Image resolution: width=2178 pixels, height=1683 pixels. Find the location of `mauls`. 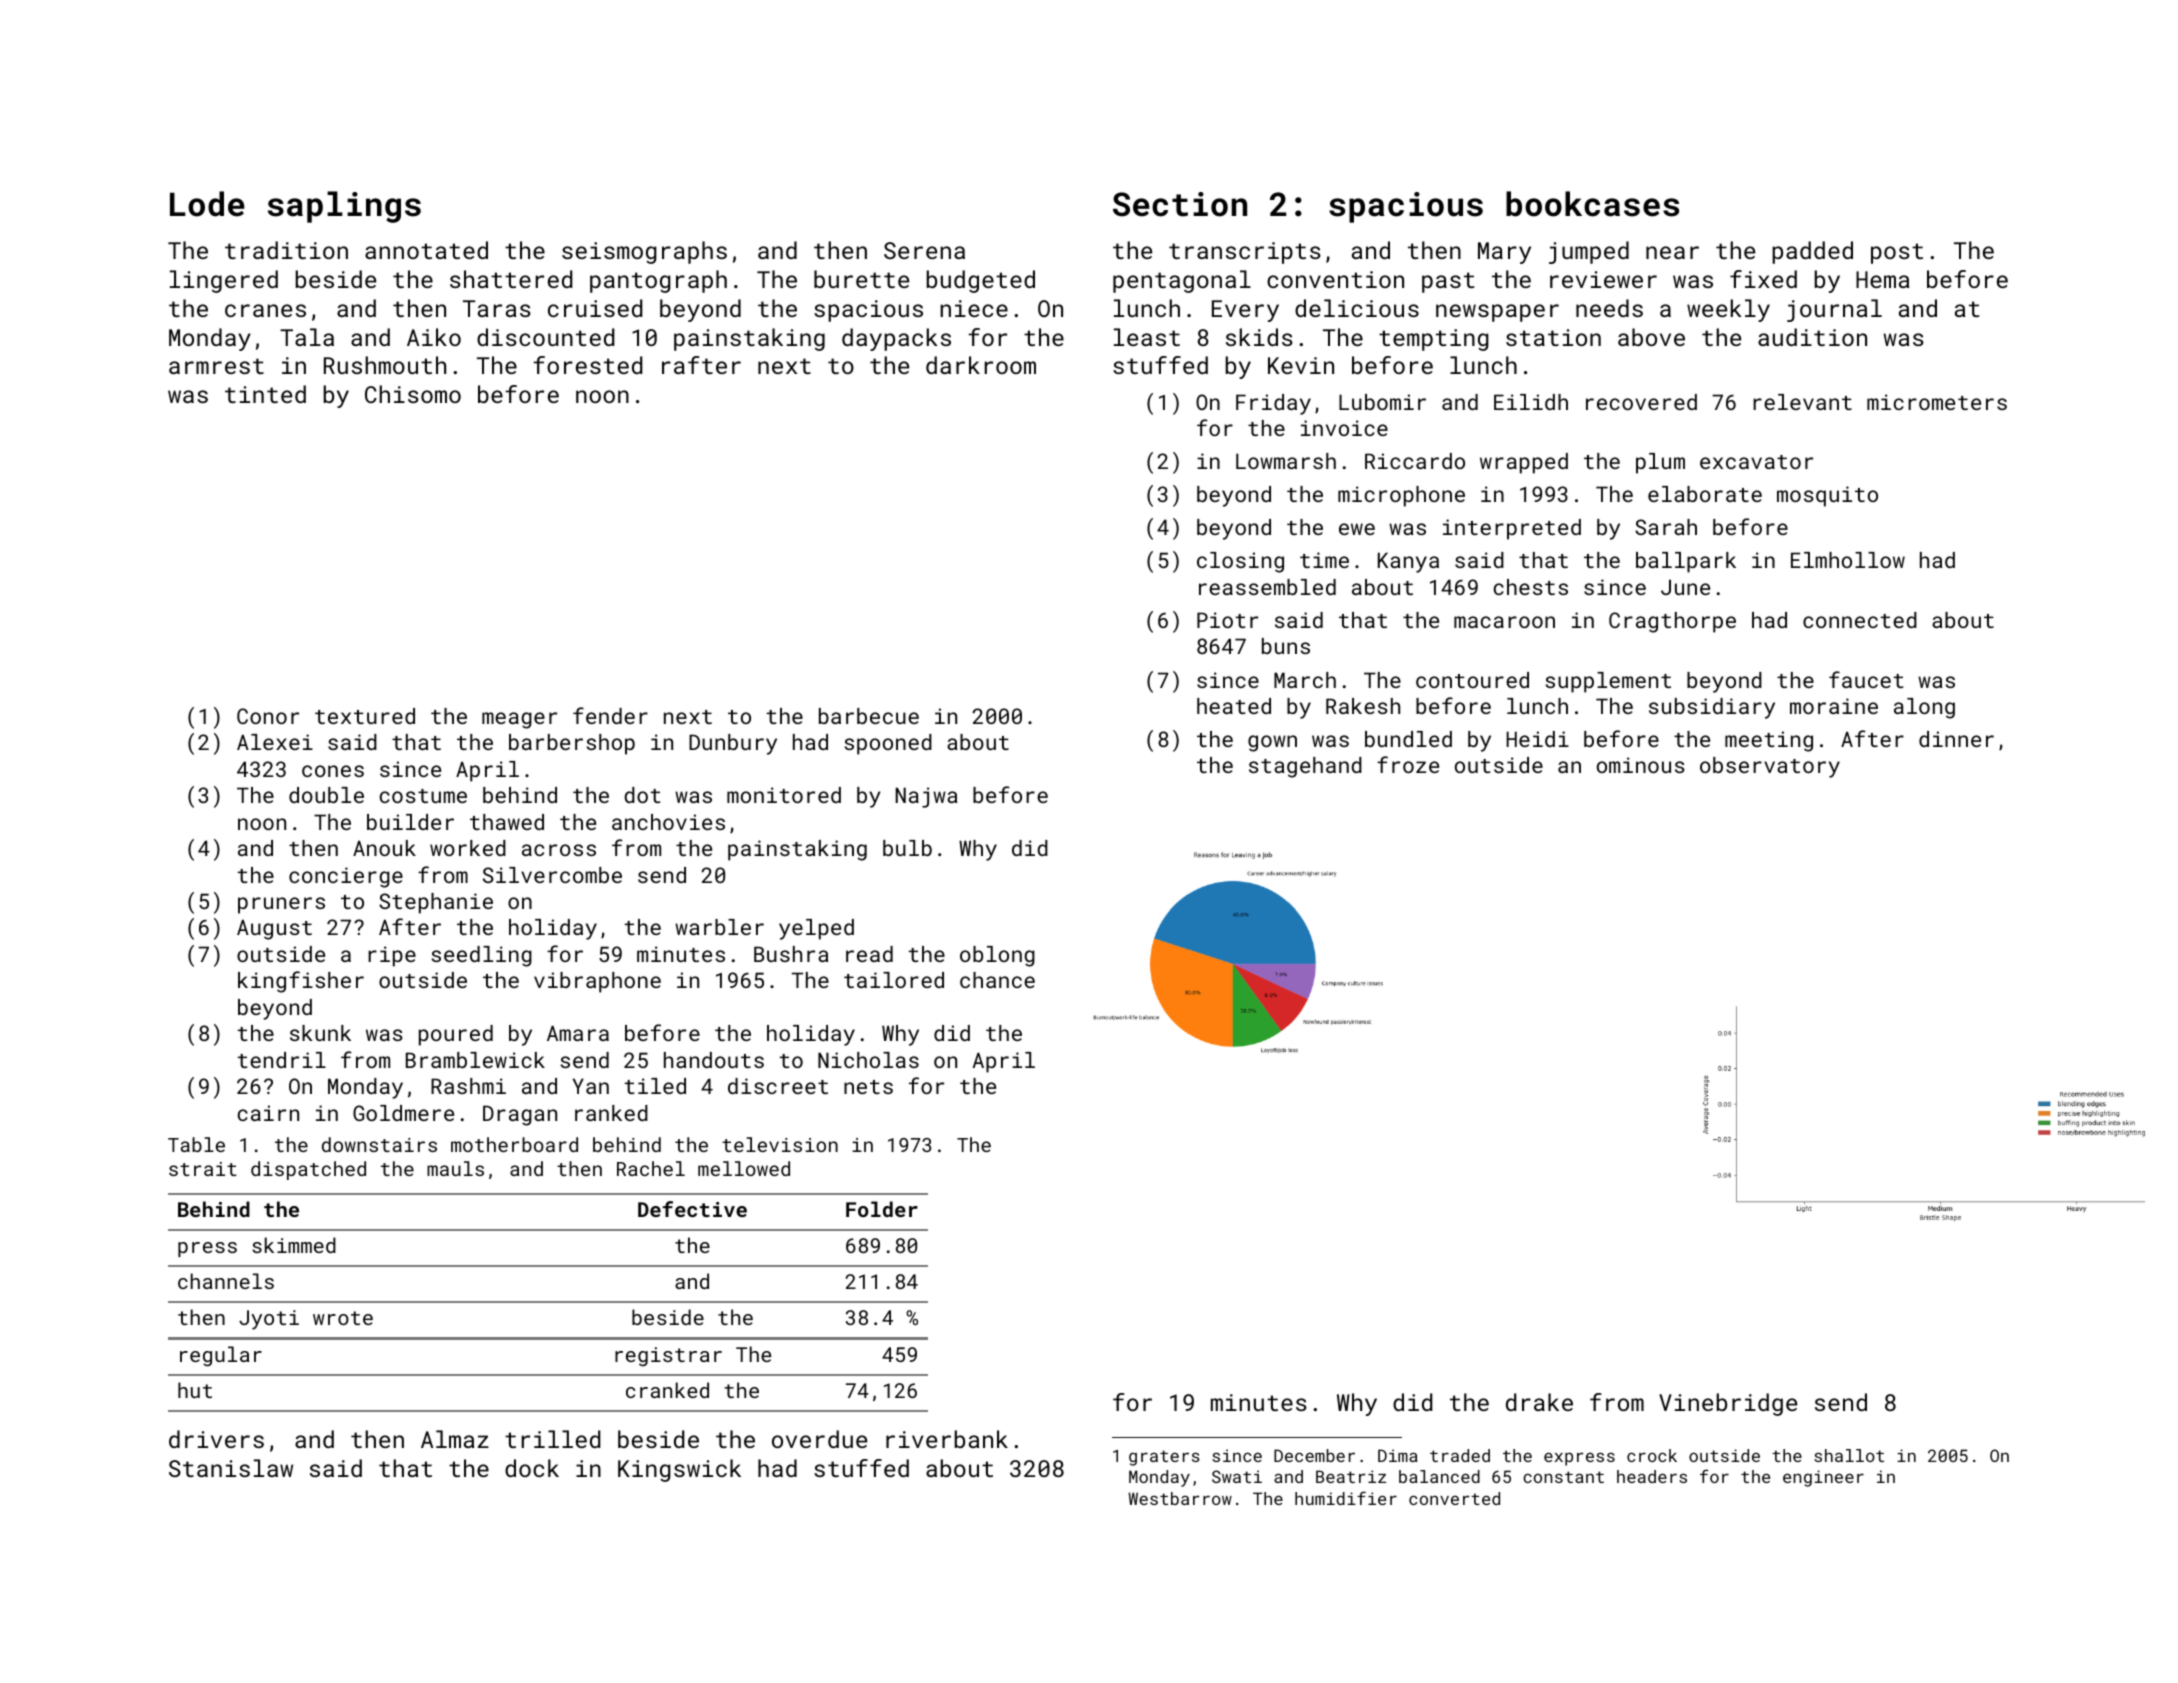

mauls is located at coordinates (455, 1168).
